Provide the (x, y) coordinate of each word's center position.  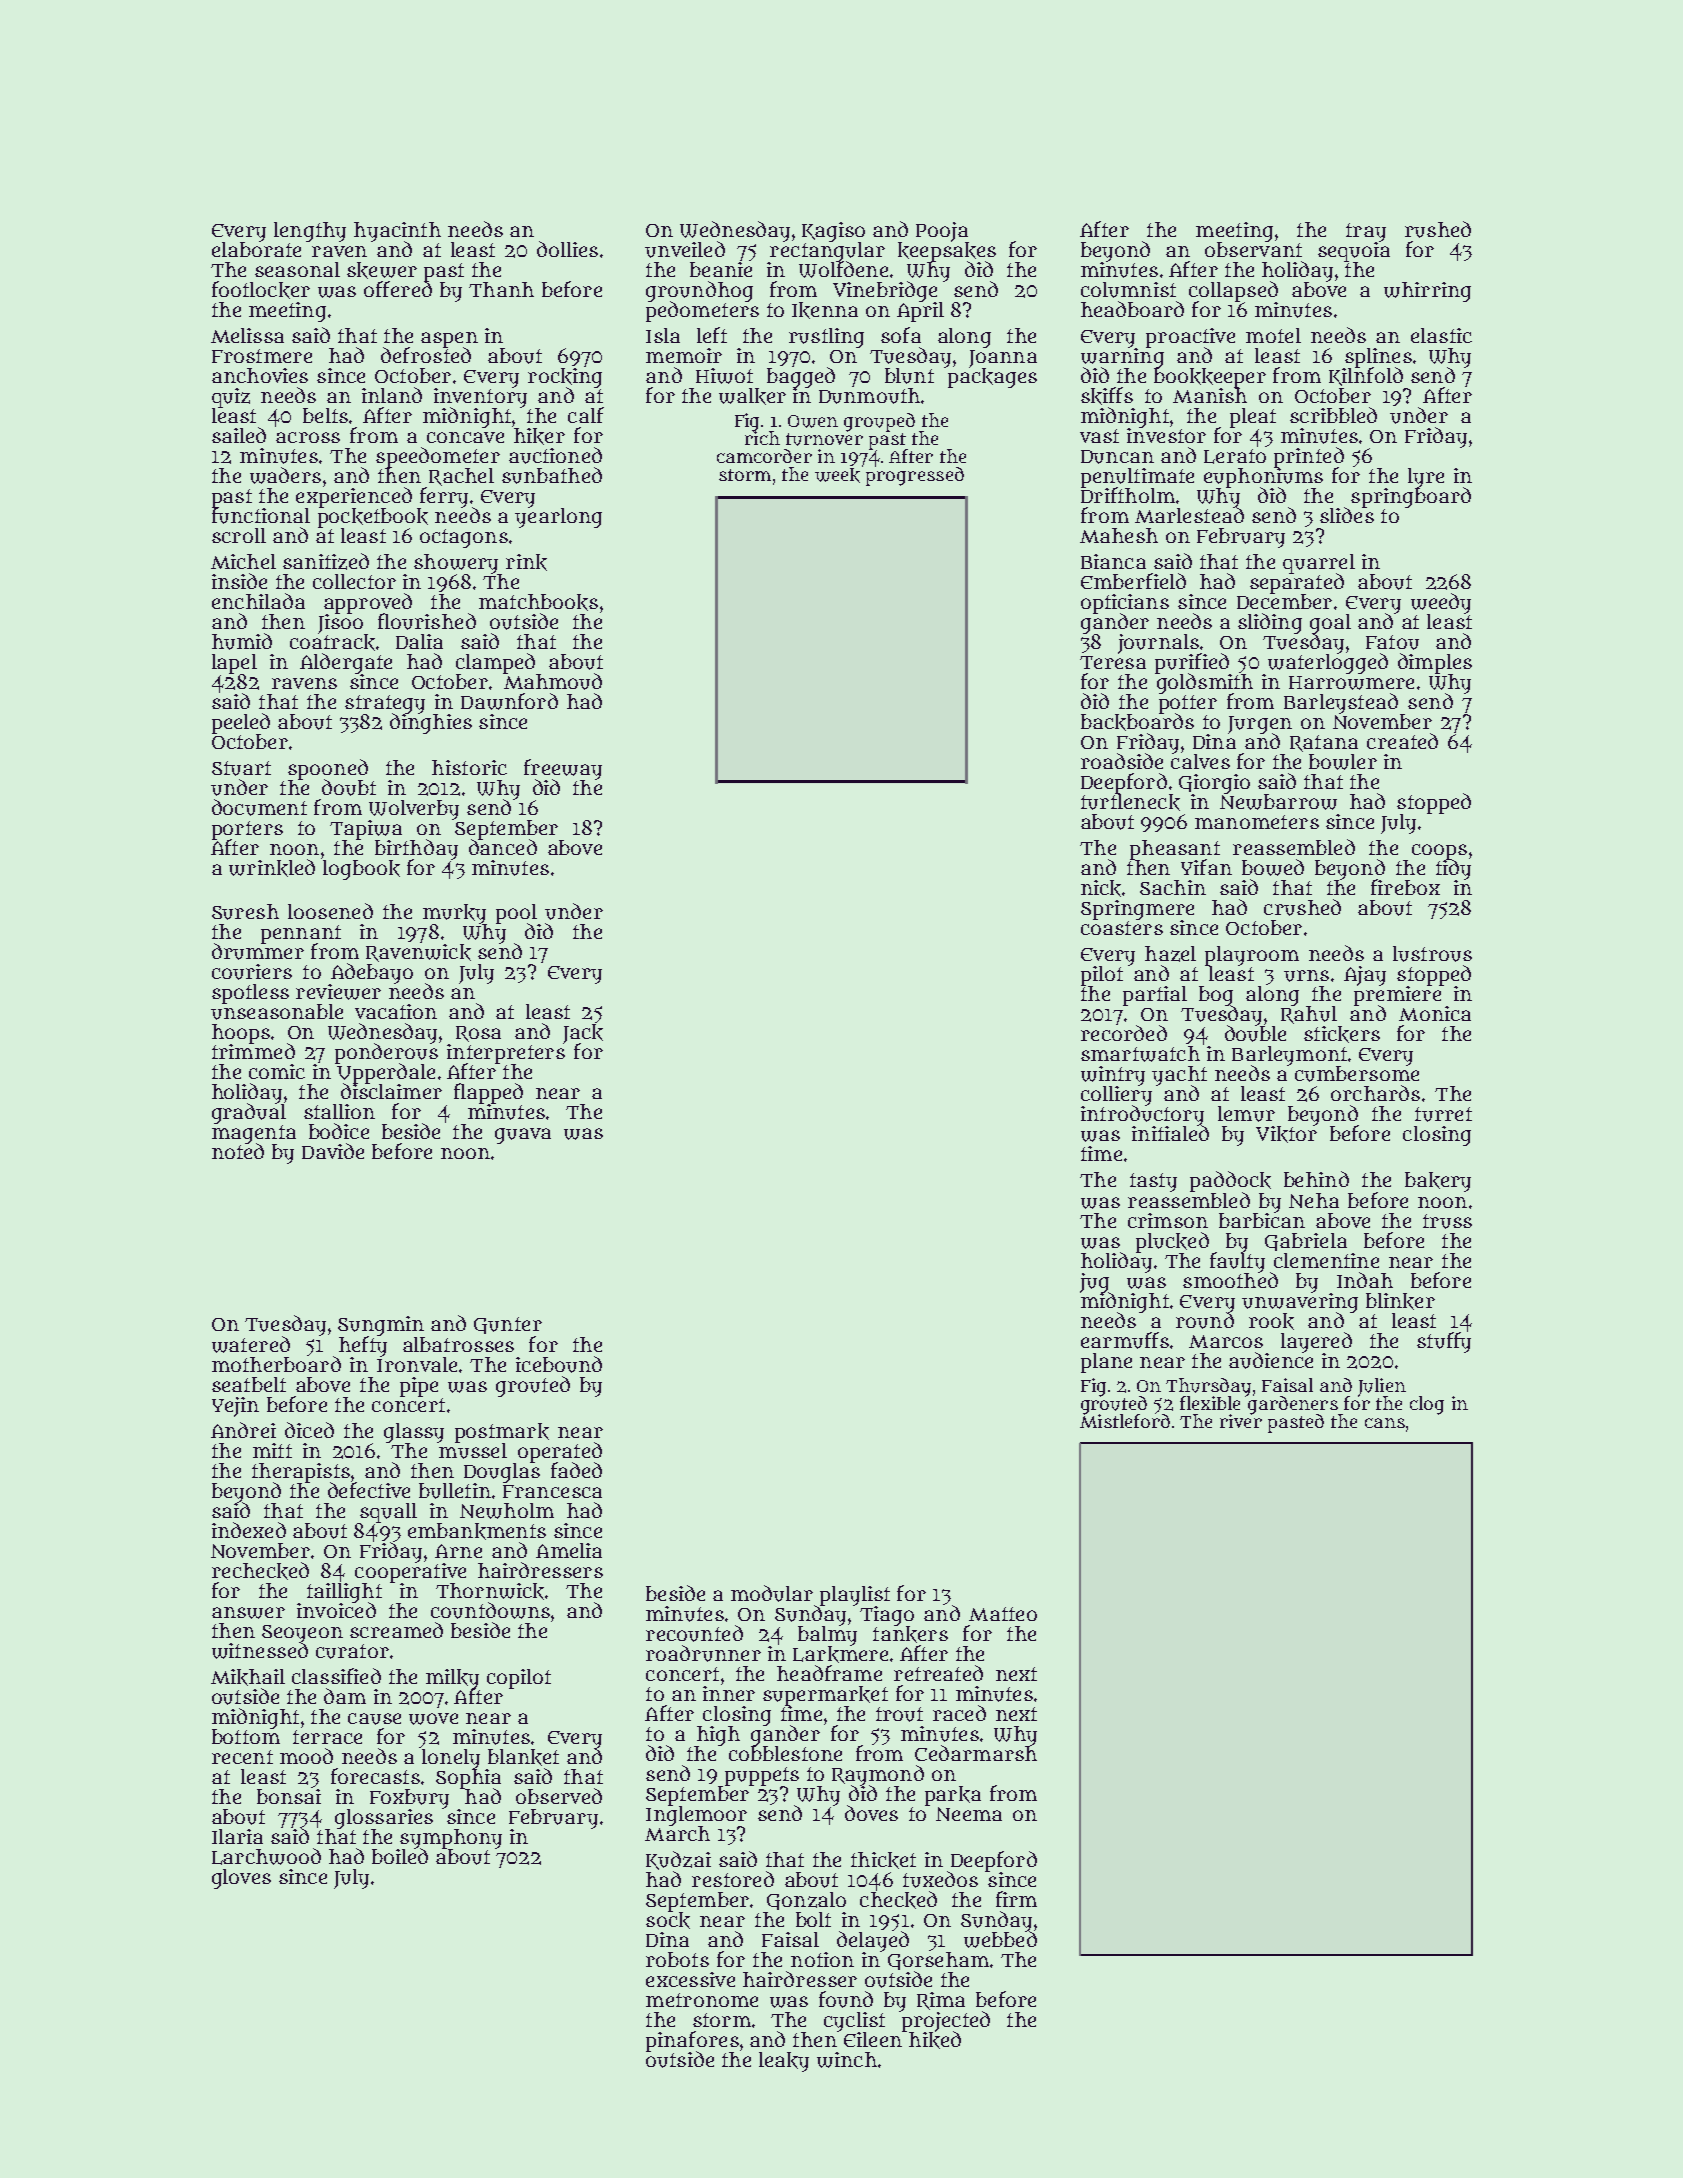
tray (1366, 232)
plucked (1172, 1242)
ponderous (386, 1054)
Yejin (235, 1407)
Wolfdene (843, 269)
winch (847, 2060)
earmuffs (1125, 1340)
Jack (583, 1034)
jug (1094, 1282)
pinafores (692, 2041)
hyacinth (397, 231)
